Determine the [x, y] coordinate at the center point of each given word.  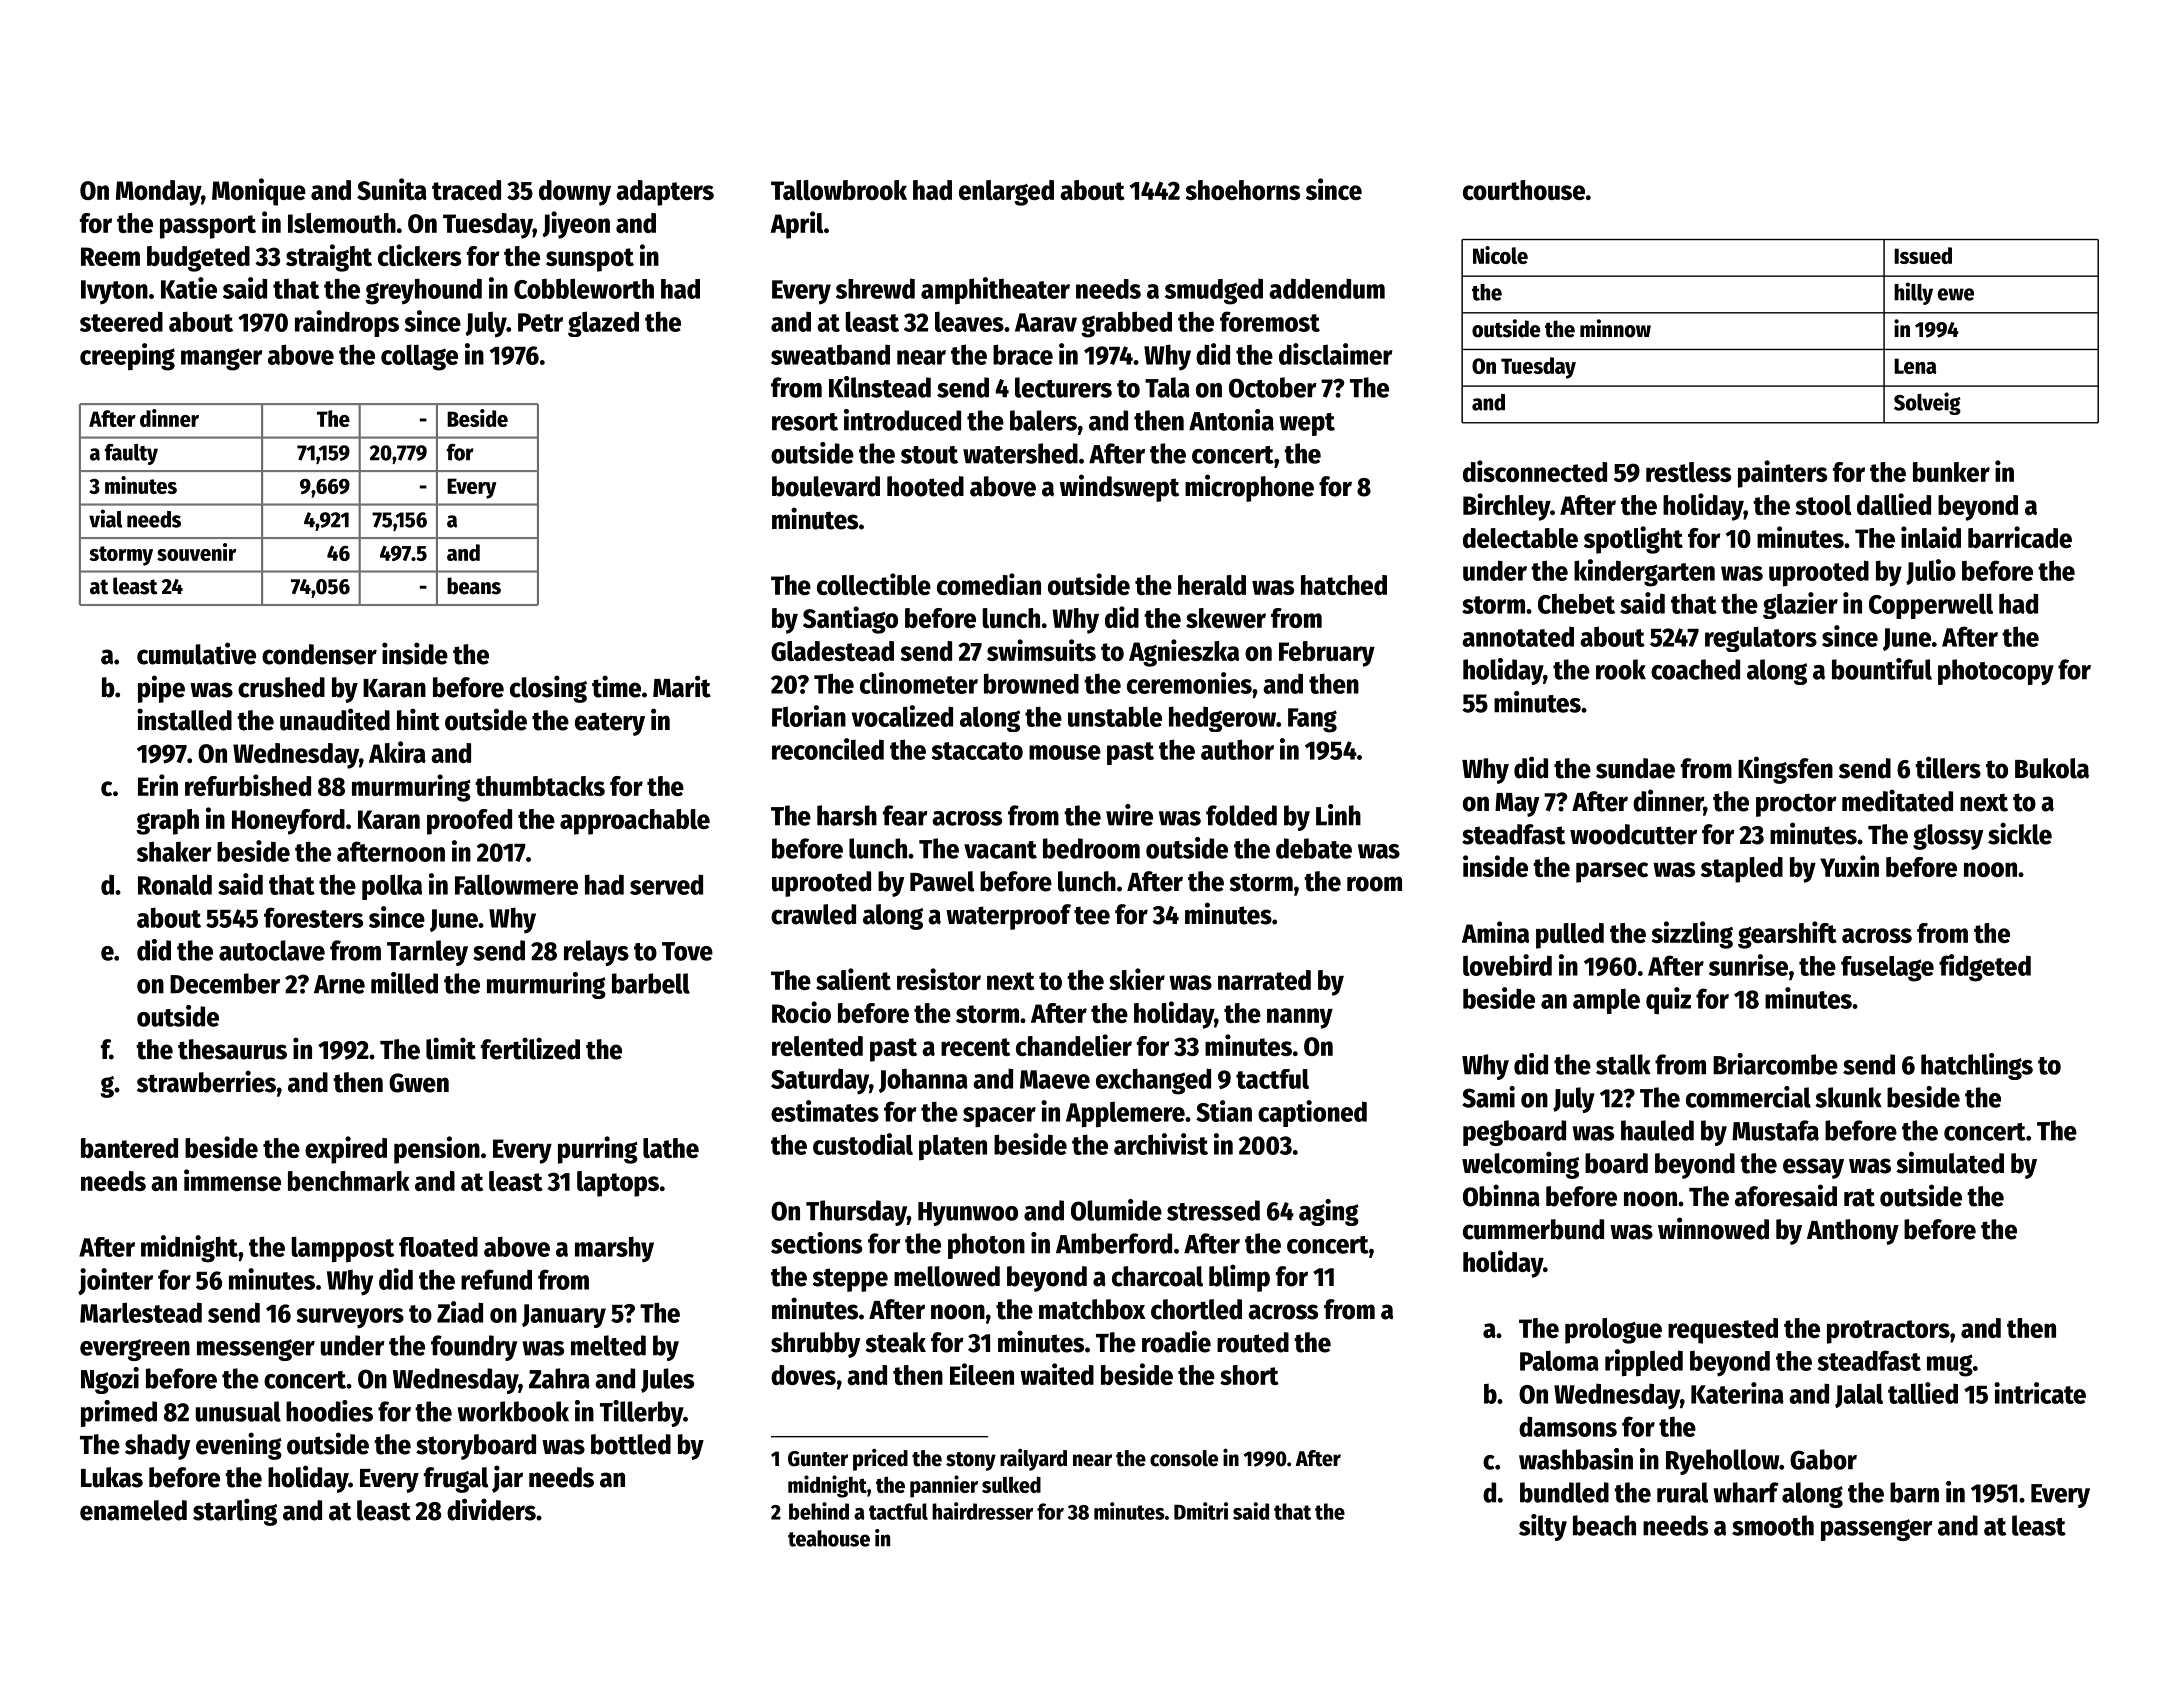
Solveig [1927, 403]
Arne [339, 984]
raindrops [347, 323]
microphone [1249, 488]
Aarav [1046, 322]
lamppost [343, 1249]
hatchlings [1977, 1066]
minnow [1615, 328]
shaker [174, 851]
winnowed [1713, 1228]
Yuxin [1849, 866]
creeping [127, 357]
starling [235, 1512]
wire [1129, 815]
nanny [1300, 1018]
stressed [1213, 1210]
